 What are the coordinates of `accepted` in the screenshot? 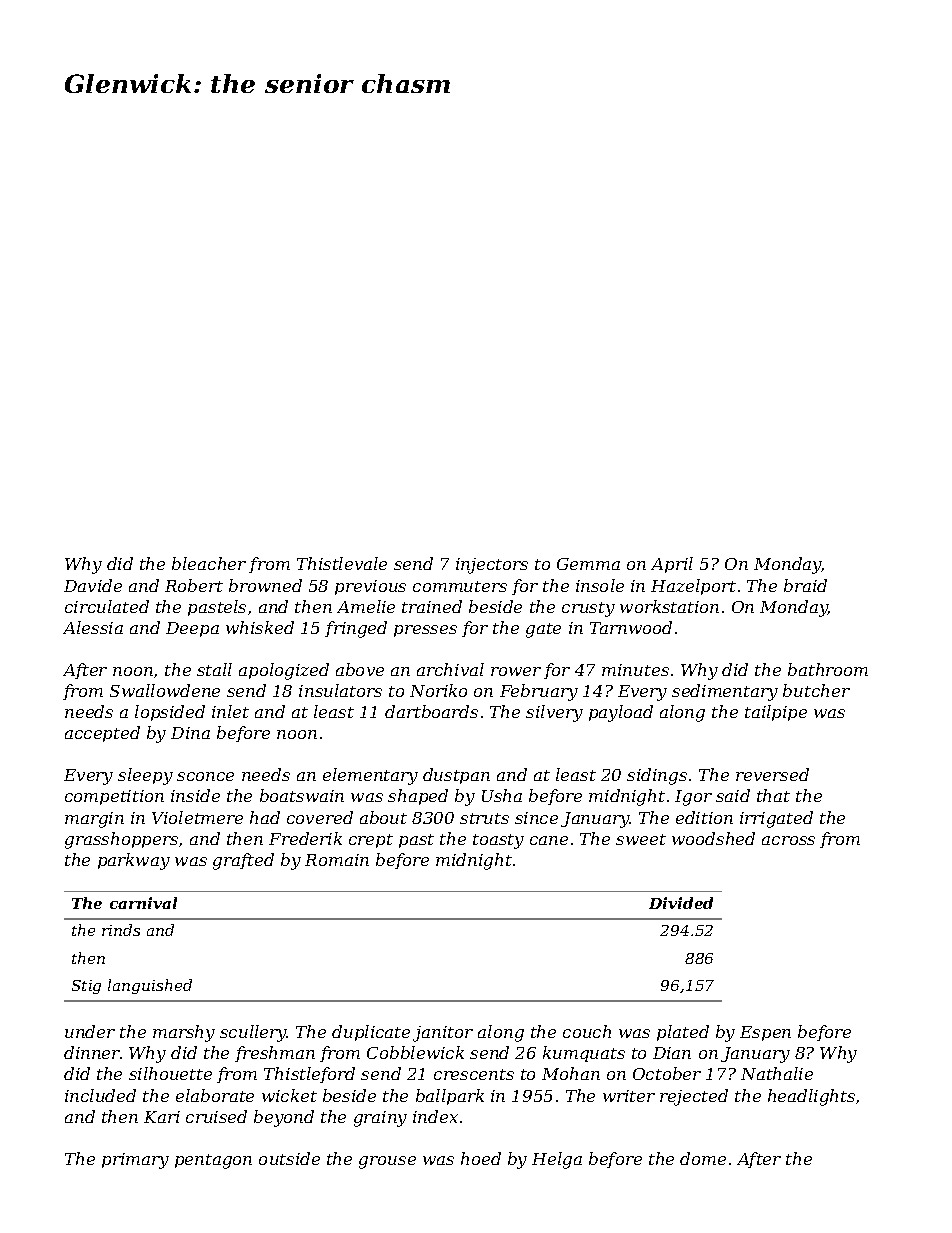 It's located at (102, 734).
